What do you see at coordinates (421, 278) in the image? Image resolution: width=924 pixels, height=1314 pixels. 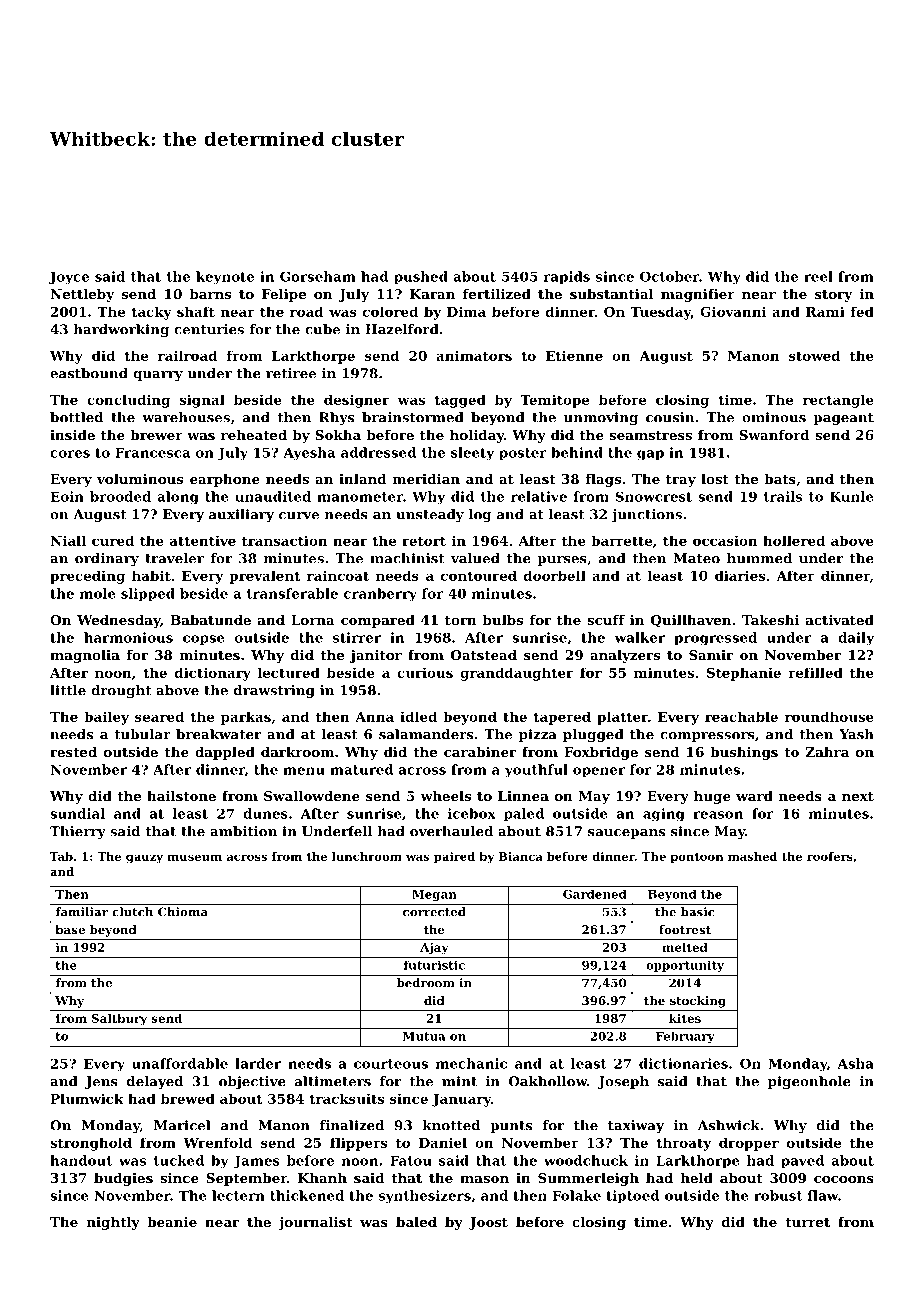 I see `pushed` at bounding box center [421, 278].
